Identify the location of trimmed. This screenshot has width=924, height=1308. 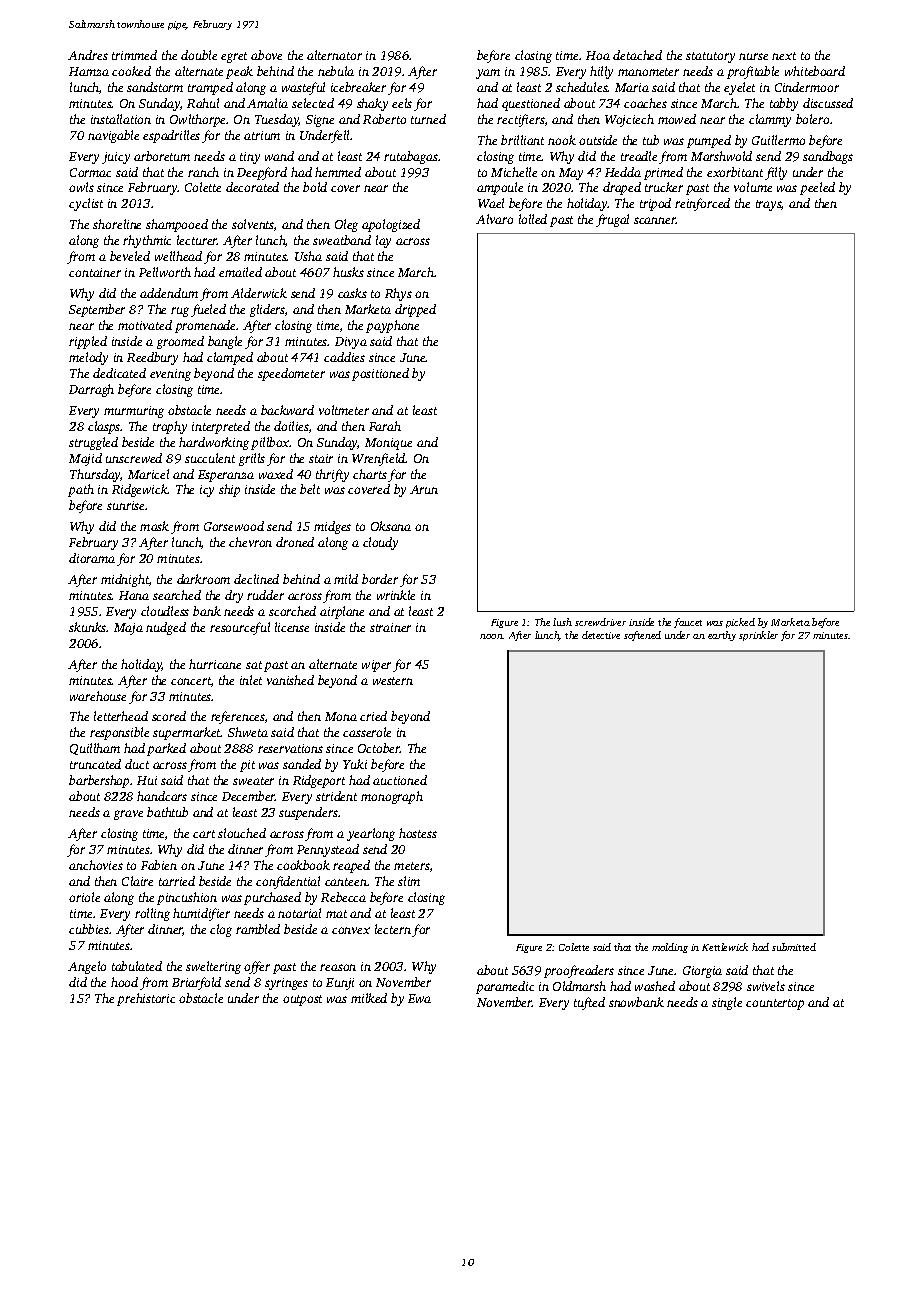
(134, 55).
